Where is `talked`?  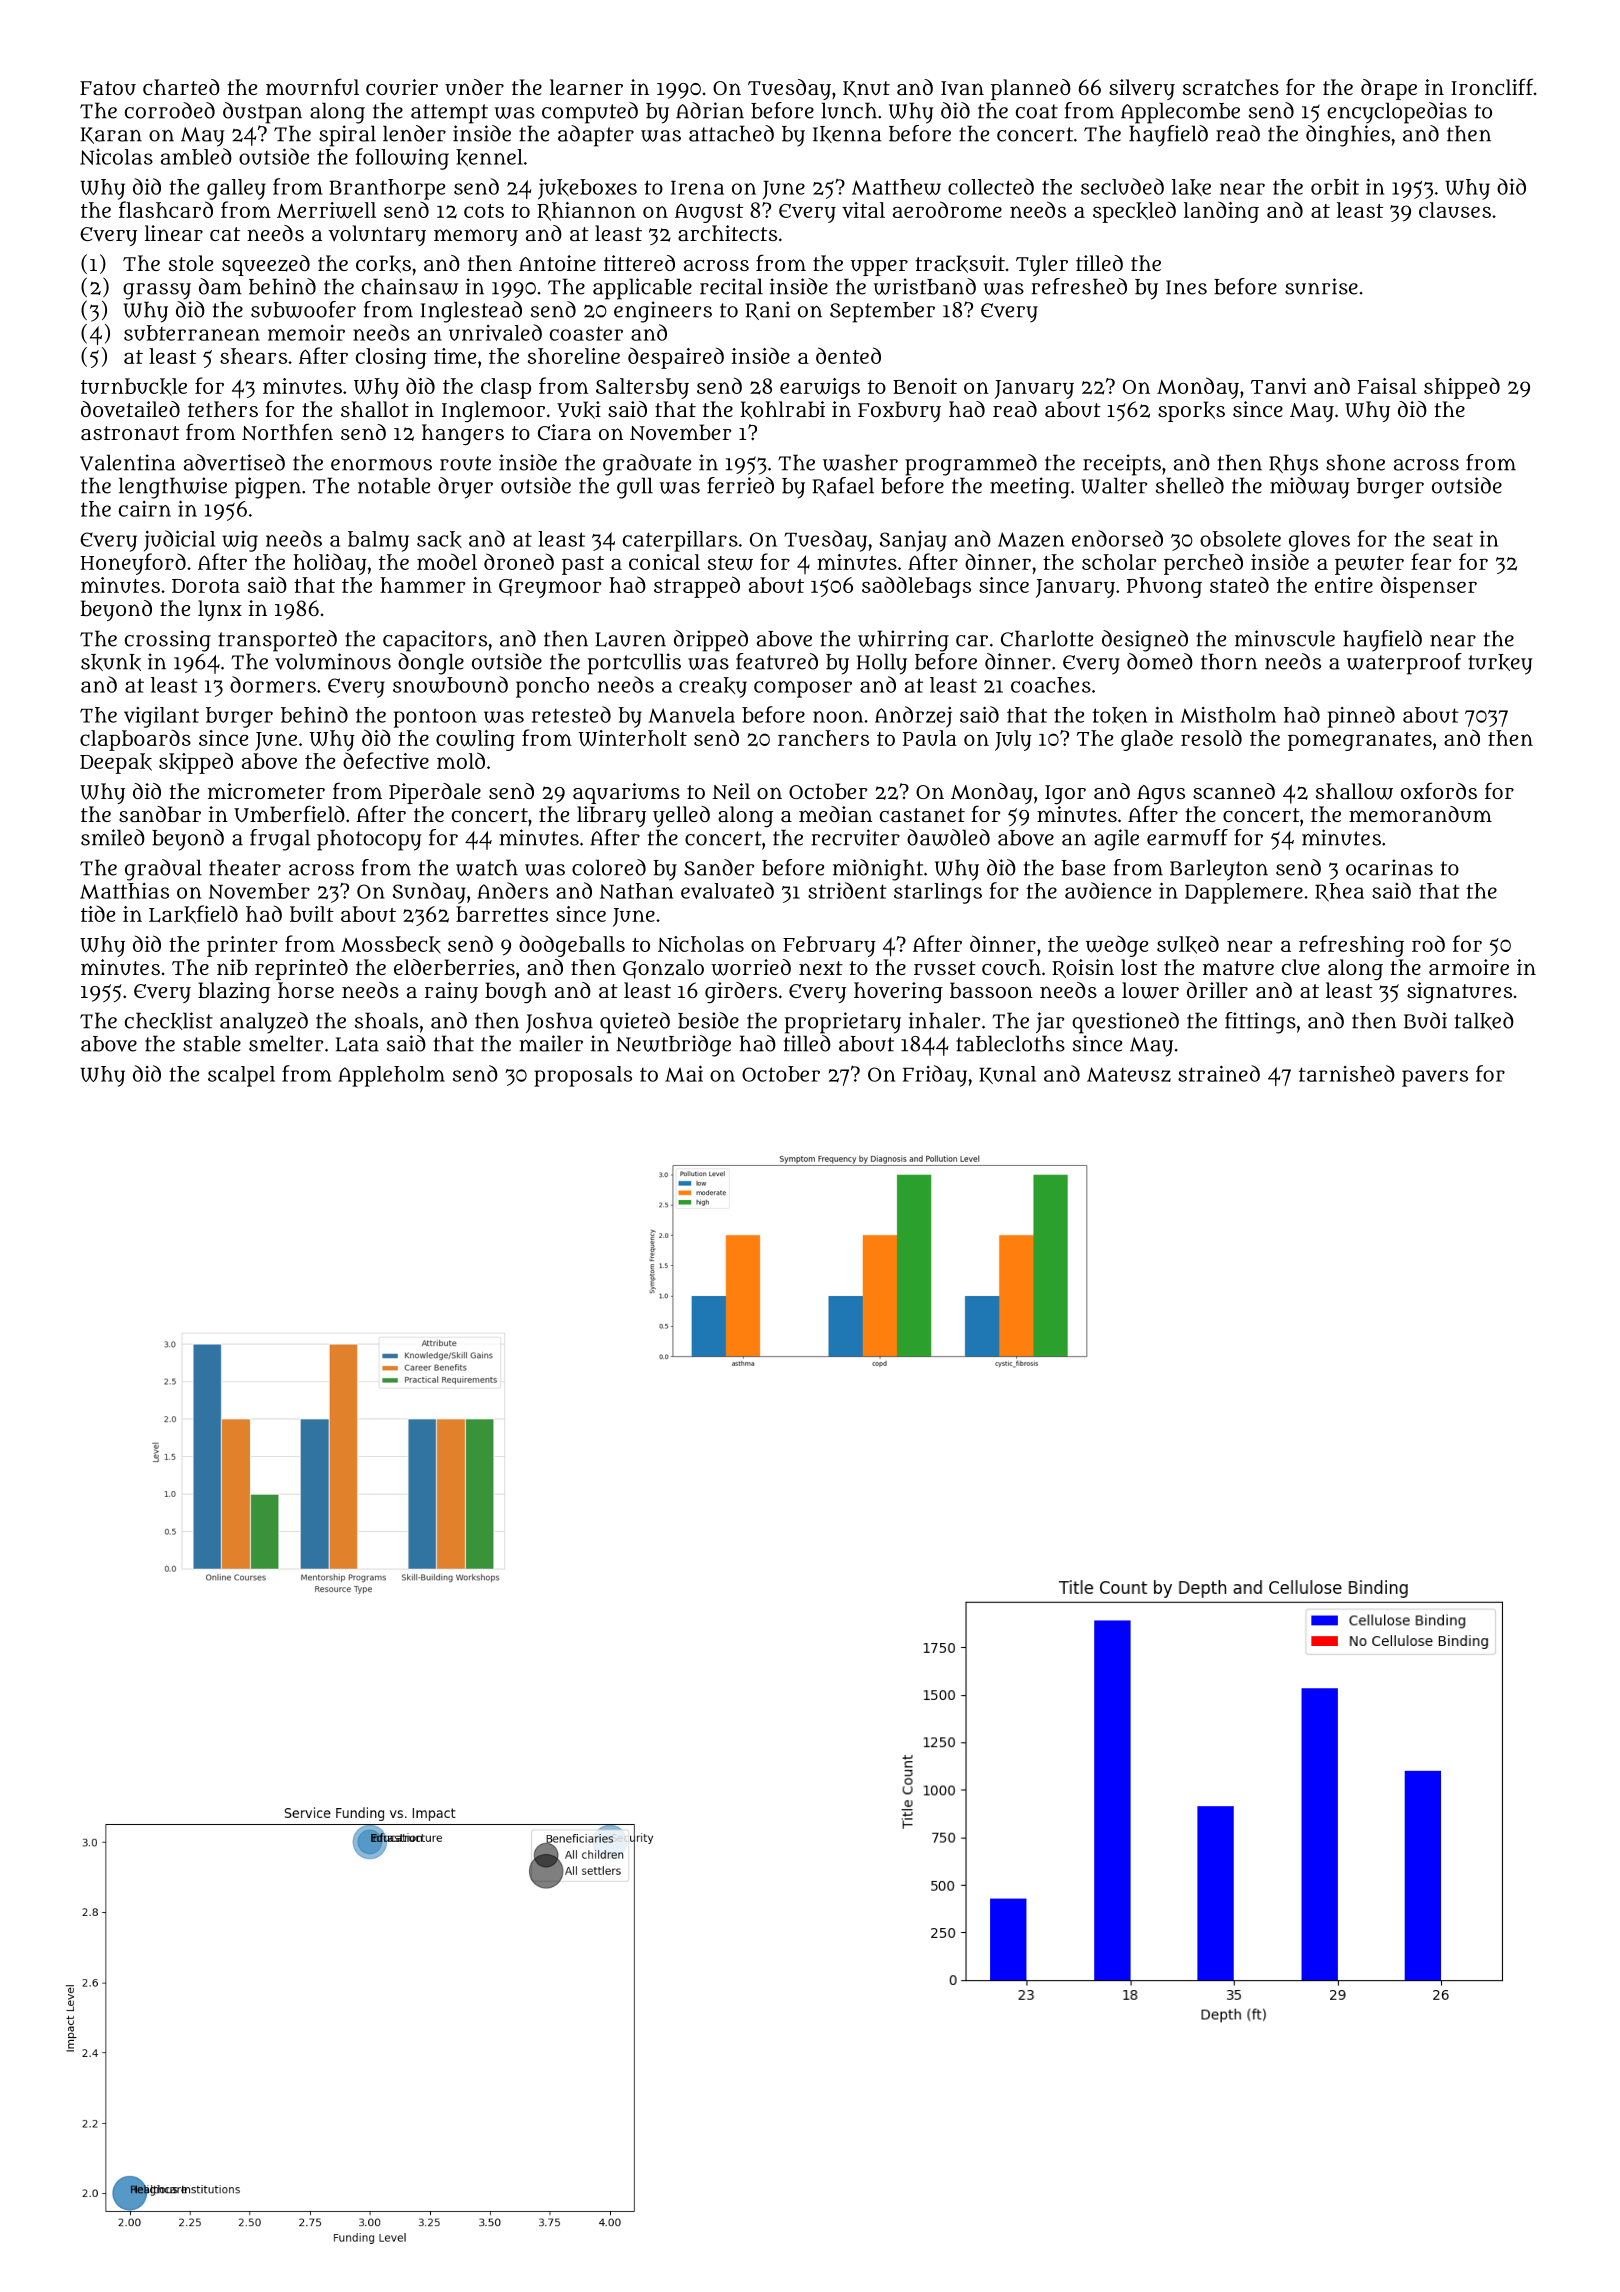 talked is located at coordinates (1484, 1021).
